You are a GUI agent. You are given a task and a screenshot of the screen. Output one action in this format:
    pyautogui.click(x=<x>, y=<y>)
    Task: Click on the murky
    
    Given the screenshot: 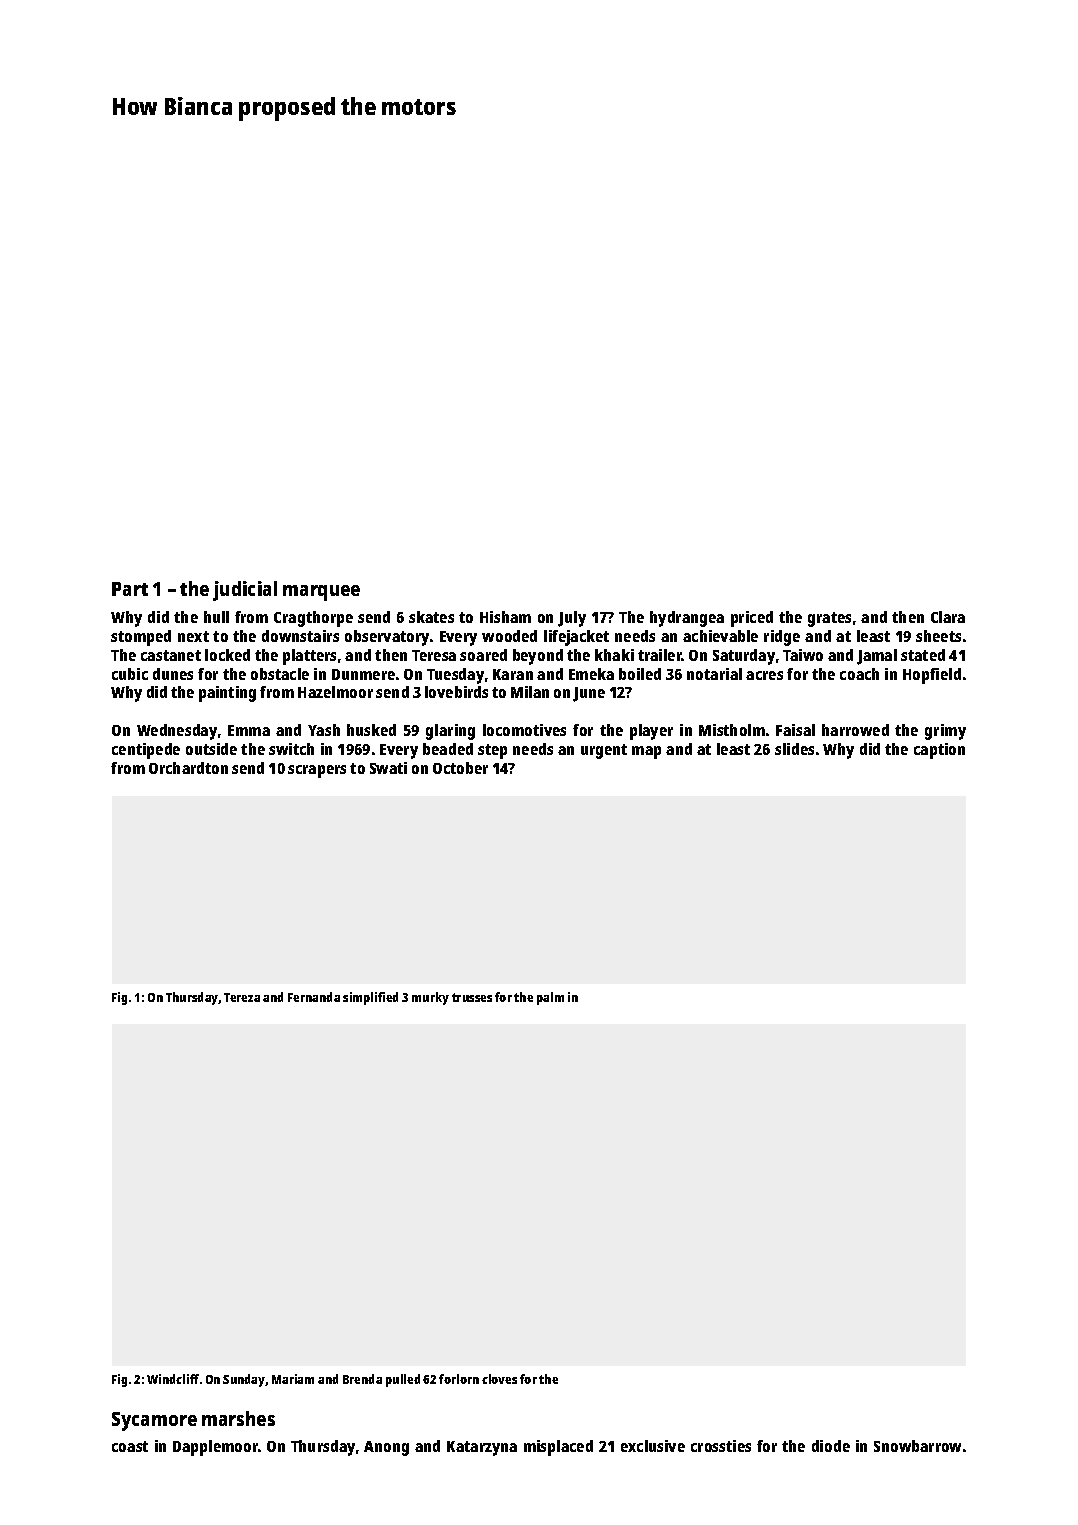 What is the action you would take?
    pyautogui.click(x=430, y=998)
